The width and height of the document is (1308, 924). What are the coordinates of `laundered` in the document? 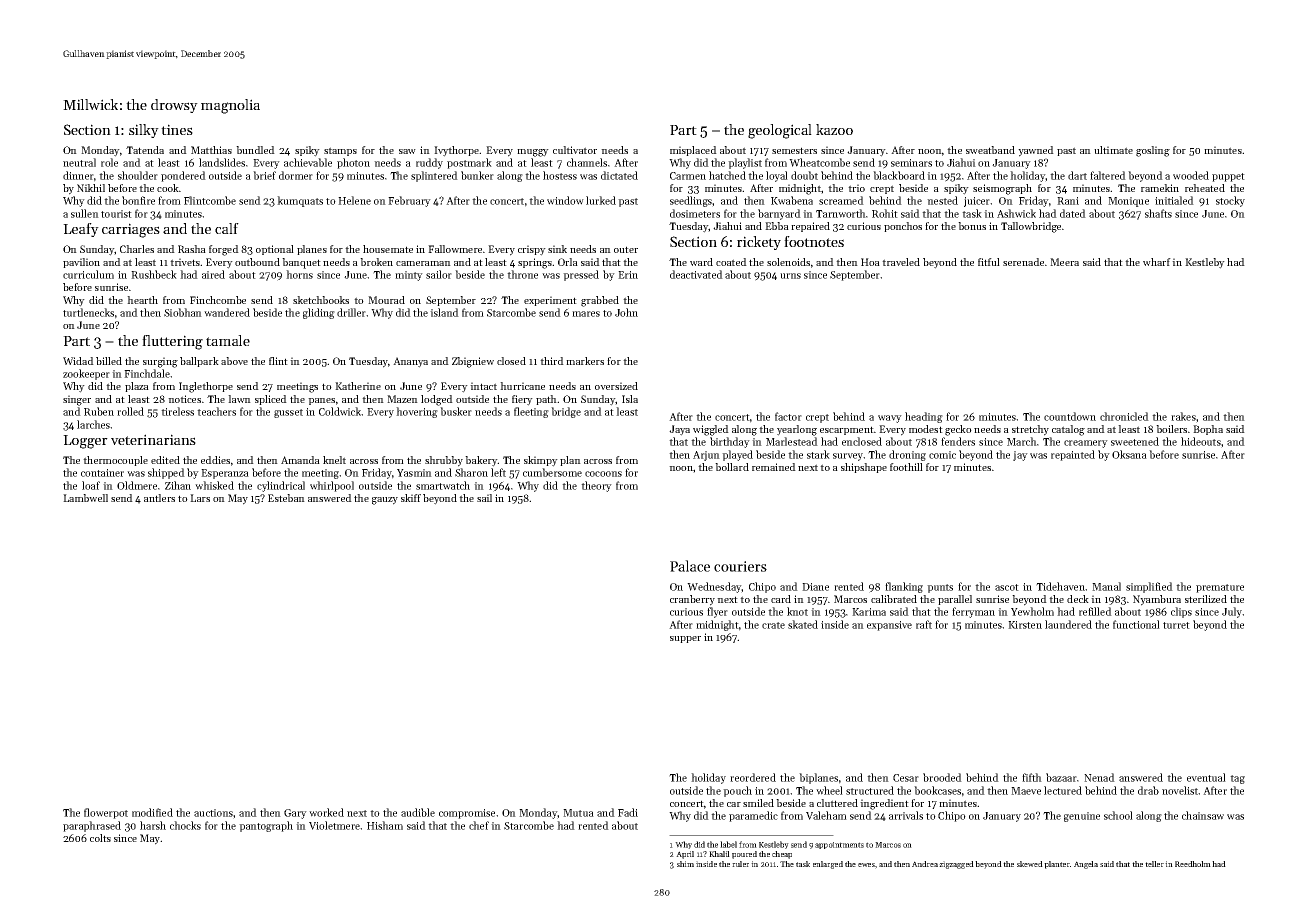 It's located at (1068, 624).
